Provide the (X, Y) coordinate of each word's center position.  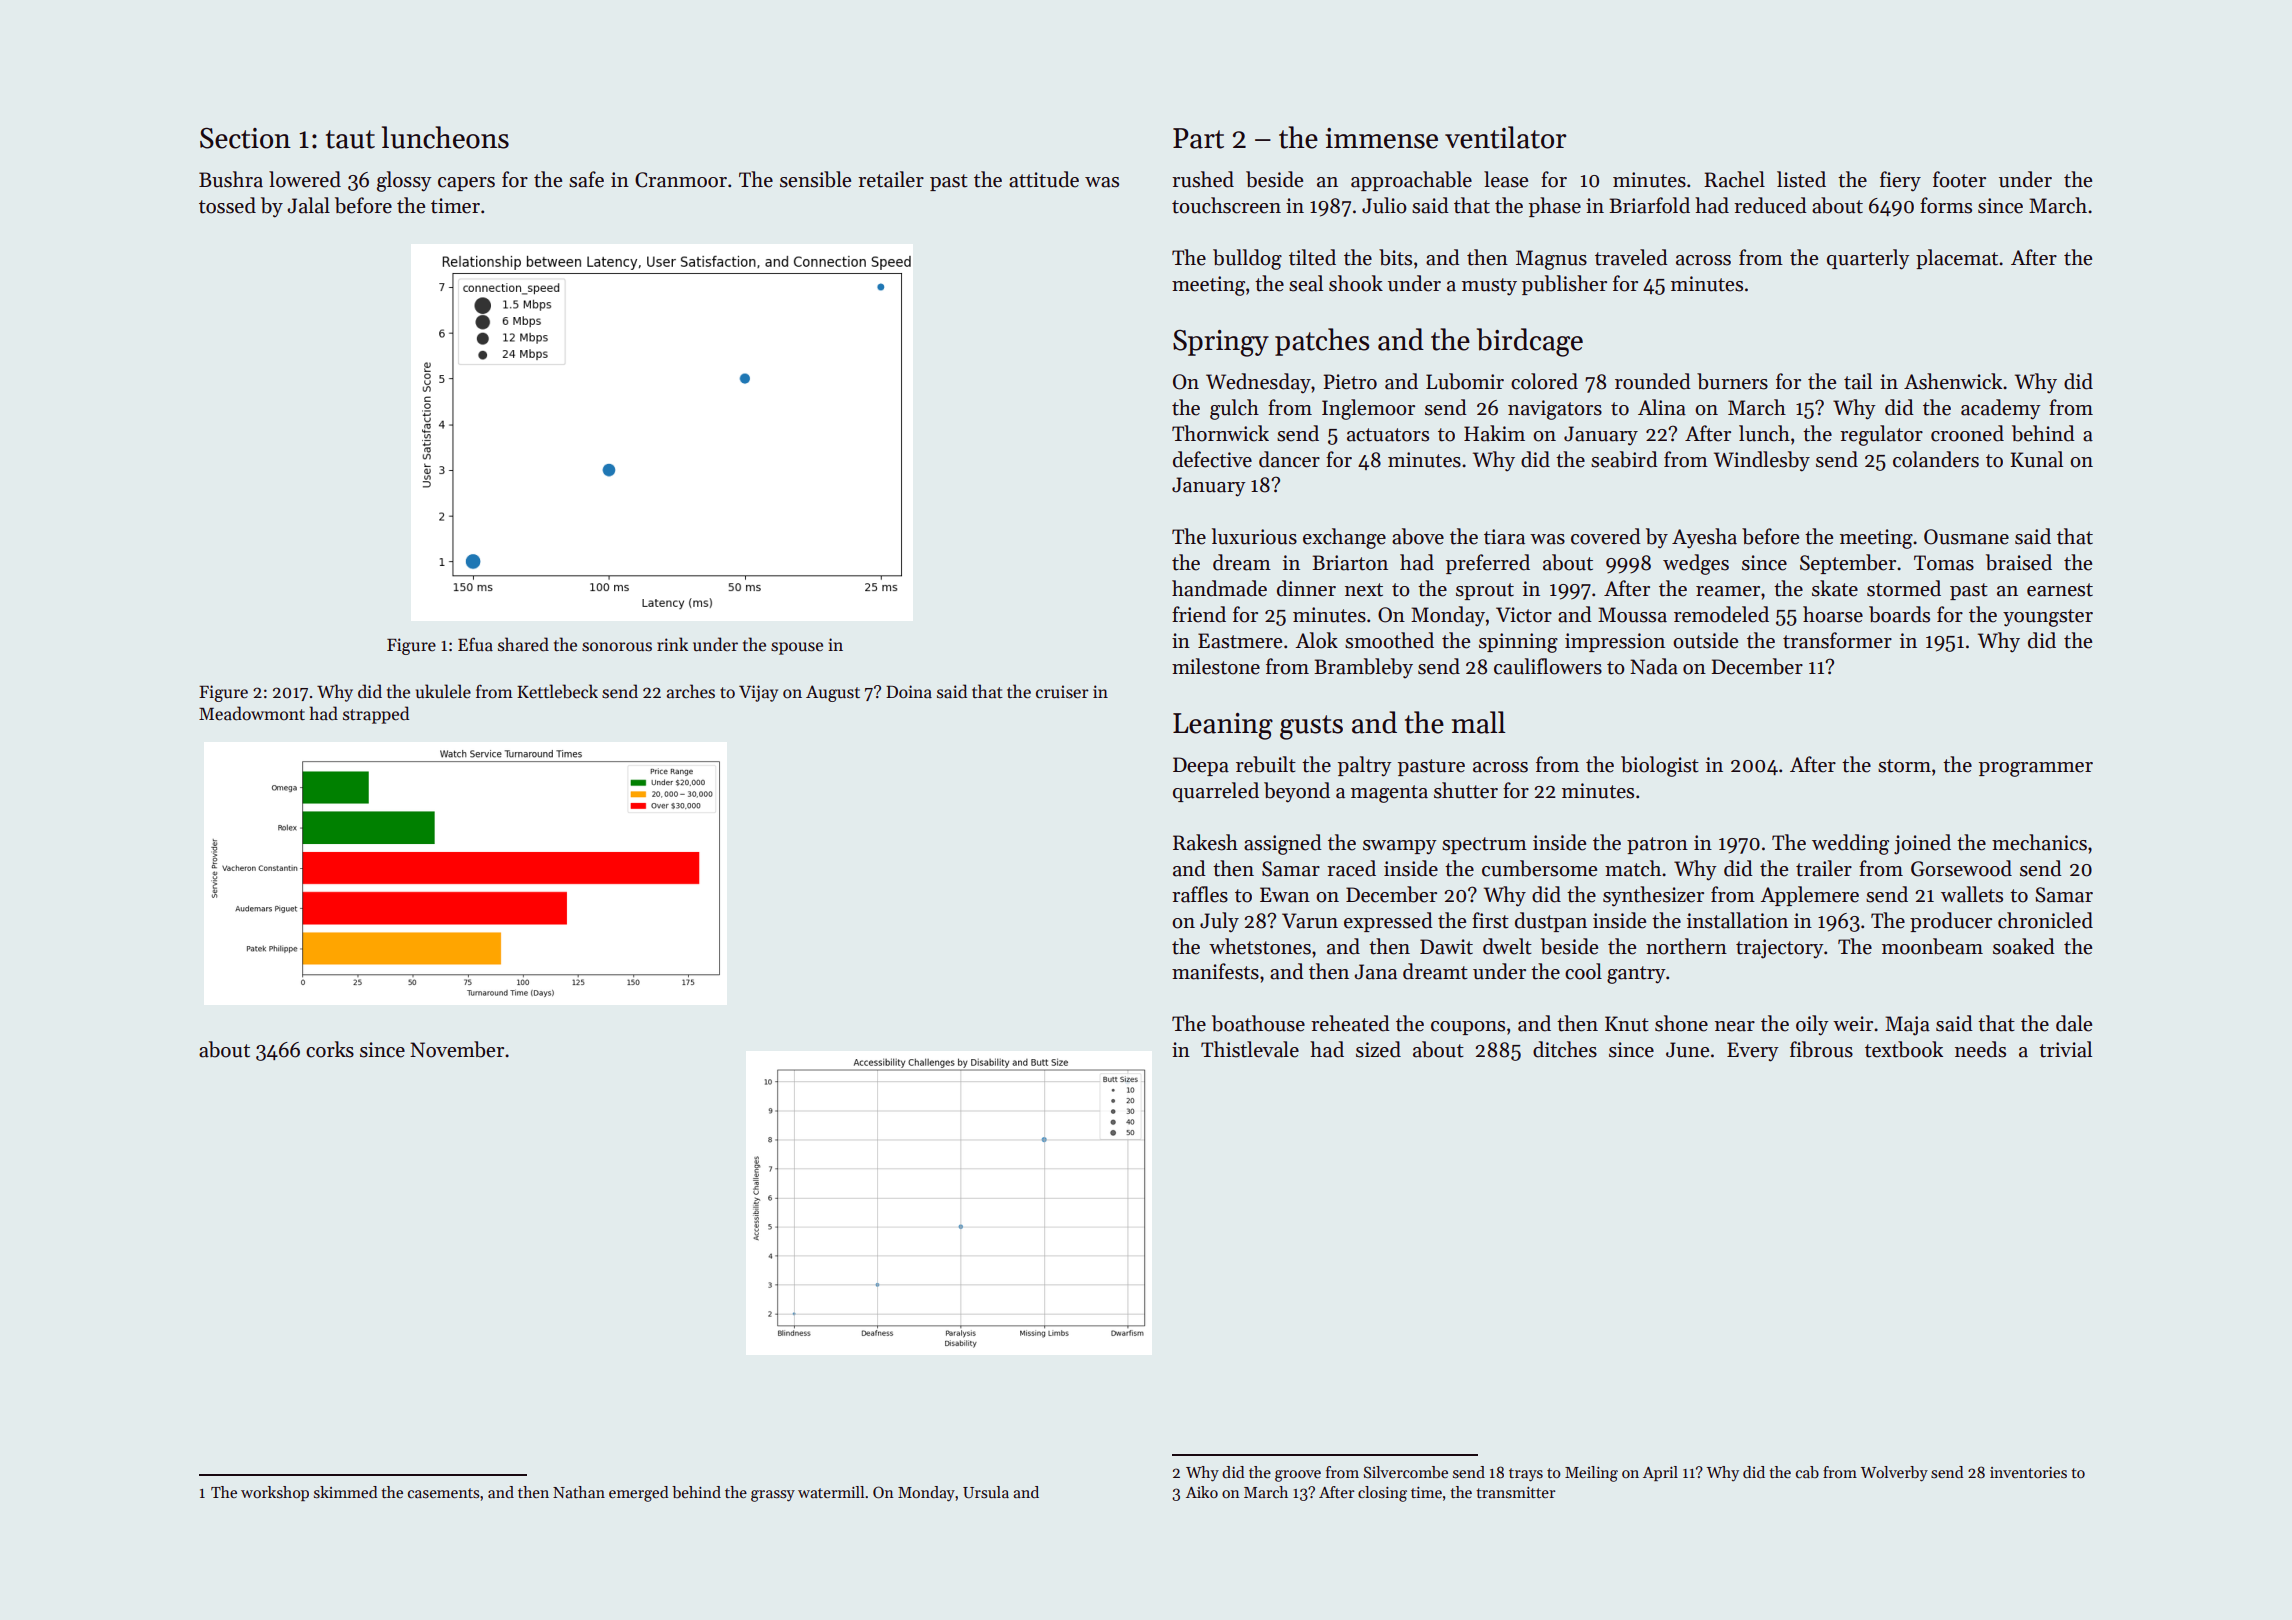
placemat (1957, 259)
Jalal (308, 205)
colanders (1936, 459)
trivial (2065, 1049)
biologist (1660, 766)
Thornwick (1220, 433)
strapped (376, 715)
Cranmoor (681, 180)
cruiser (1062, 692)
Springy (1221, 343)
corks (330, 1049)
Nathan (579, 1492)
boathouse (1258, 1023)
